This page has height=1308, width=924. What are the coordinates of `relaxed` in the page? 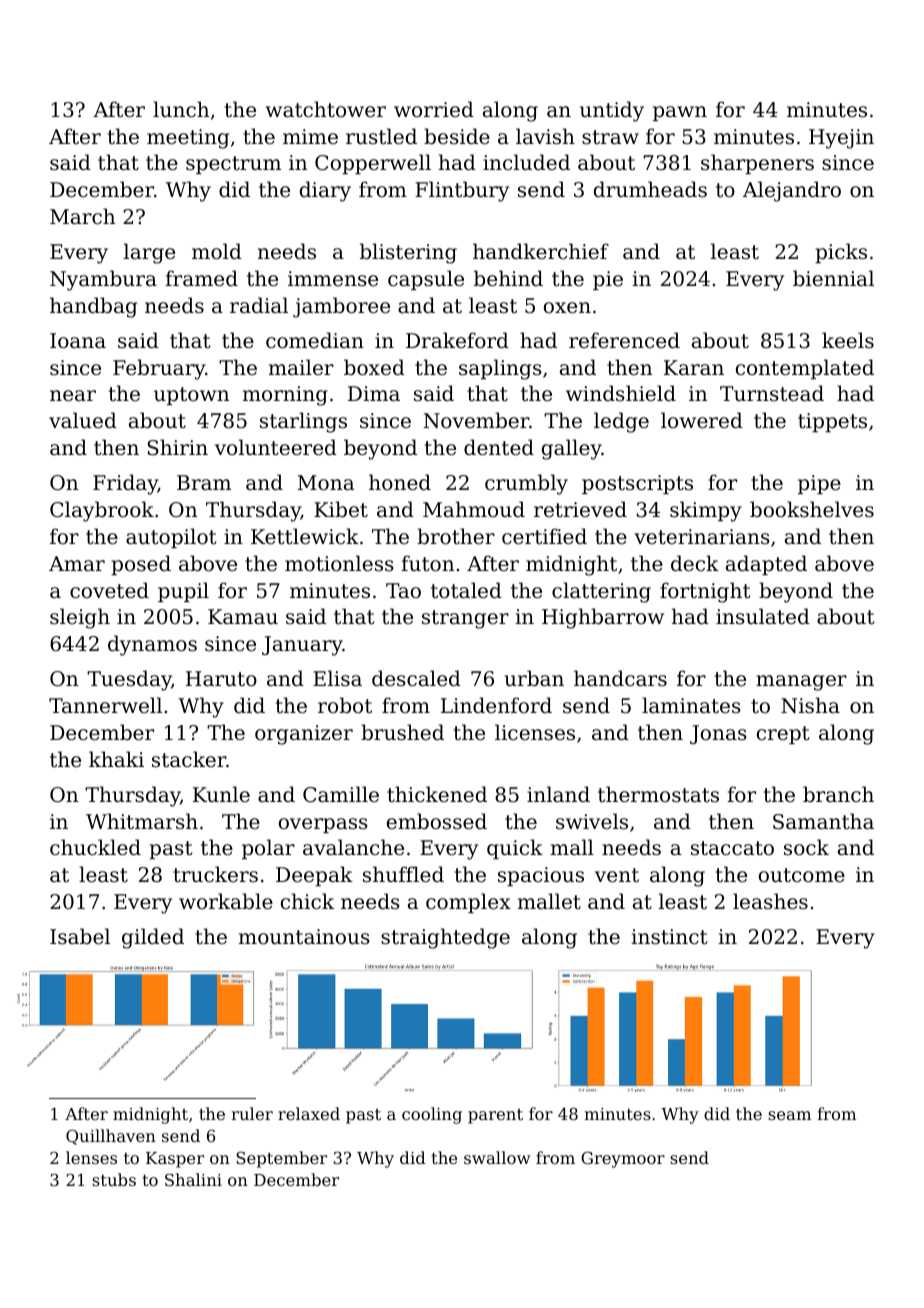 It's located at (309, 1113).
